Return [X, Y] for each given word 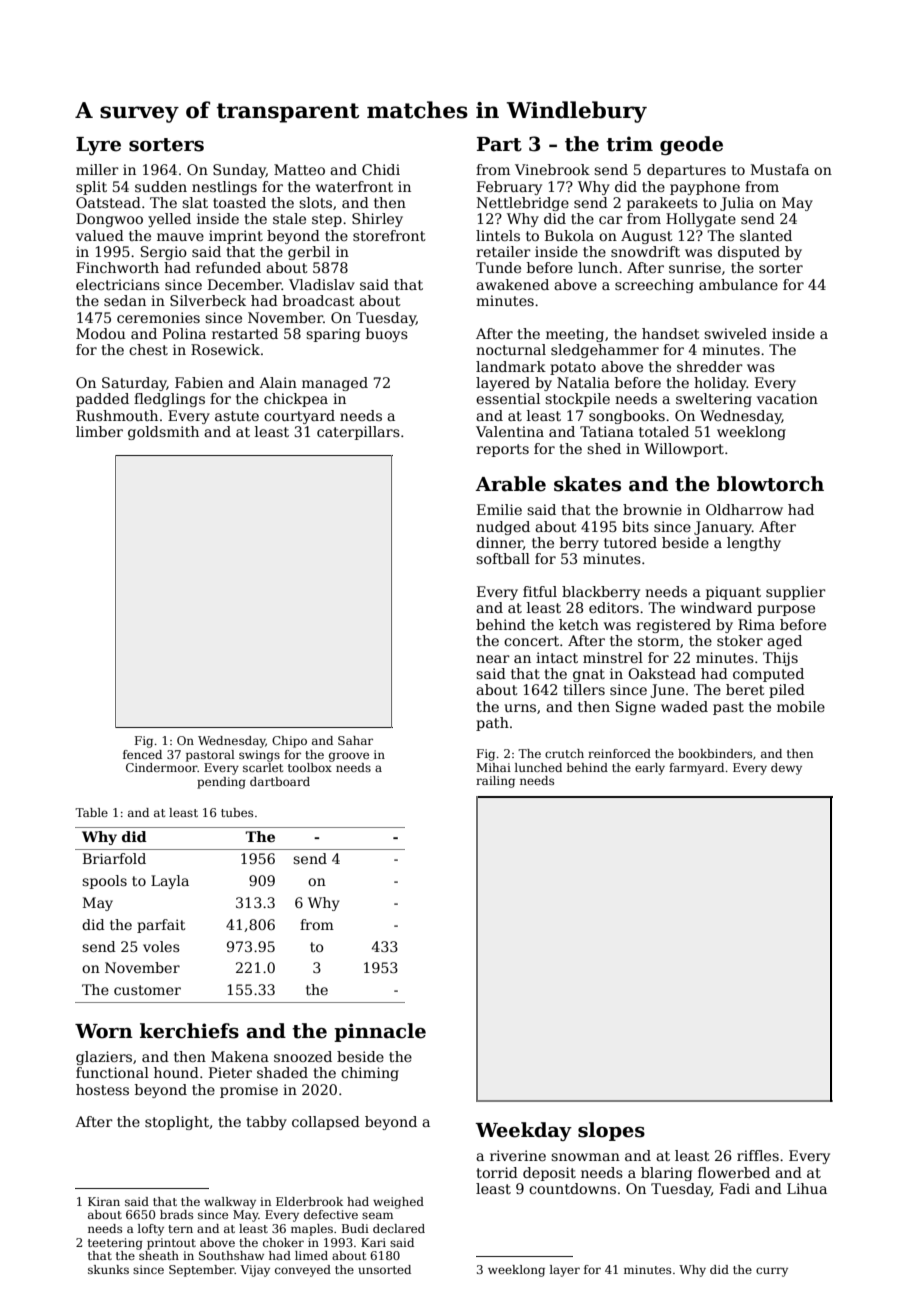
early [650, 769]
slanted [766, 235]
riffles [758, 1155]
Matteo [299, 169]
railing [495, 782]
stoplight [177, 1123]
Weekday [523, 1131]
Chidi [381, 169]
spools [104, 882]
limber [99, 431]
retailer [503, 251]
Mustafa [780, 169]
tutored [630, 542]
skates [587, 484]
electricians [118, 284]
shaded [282, 1072]
